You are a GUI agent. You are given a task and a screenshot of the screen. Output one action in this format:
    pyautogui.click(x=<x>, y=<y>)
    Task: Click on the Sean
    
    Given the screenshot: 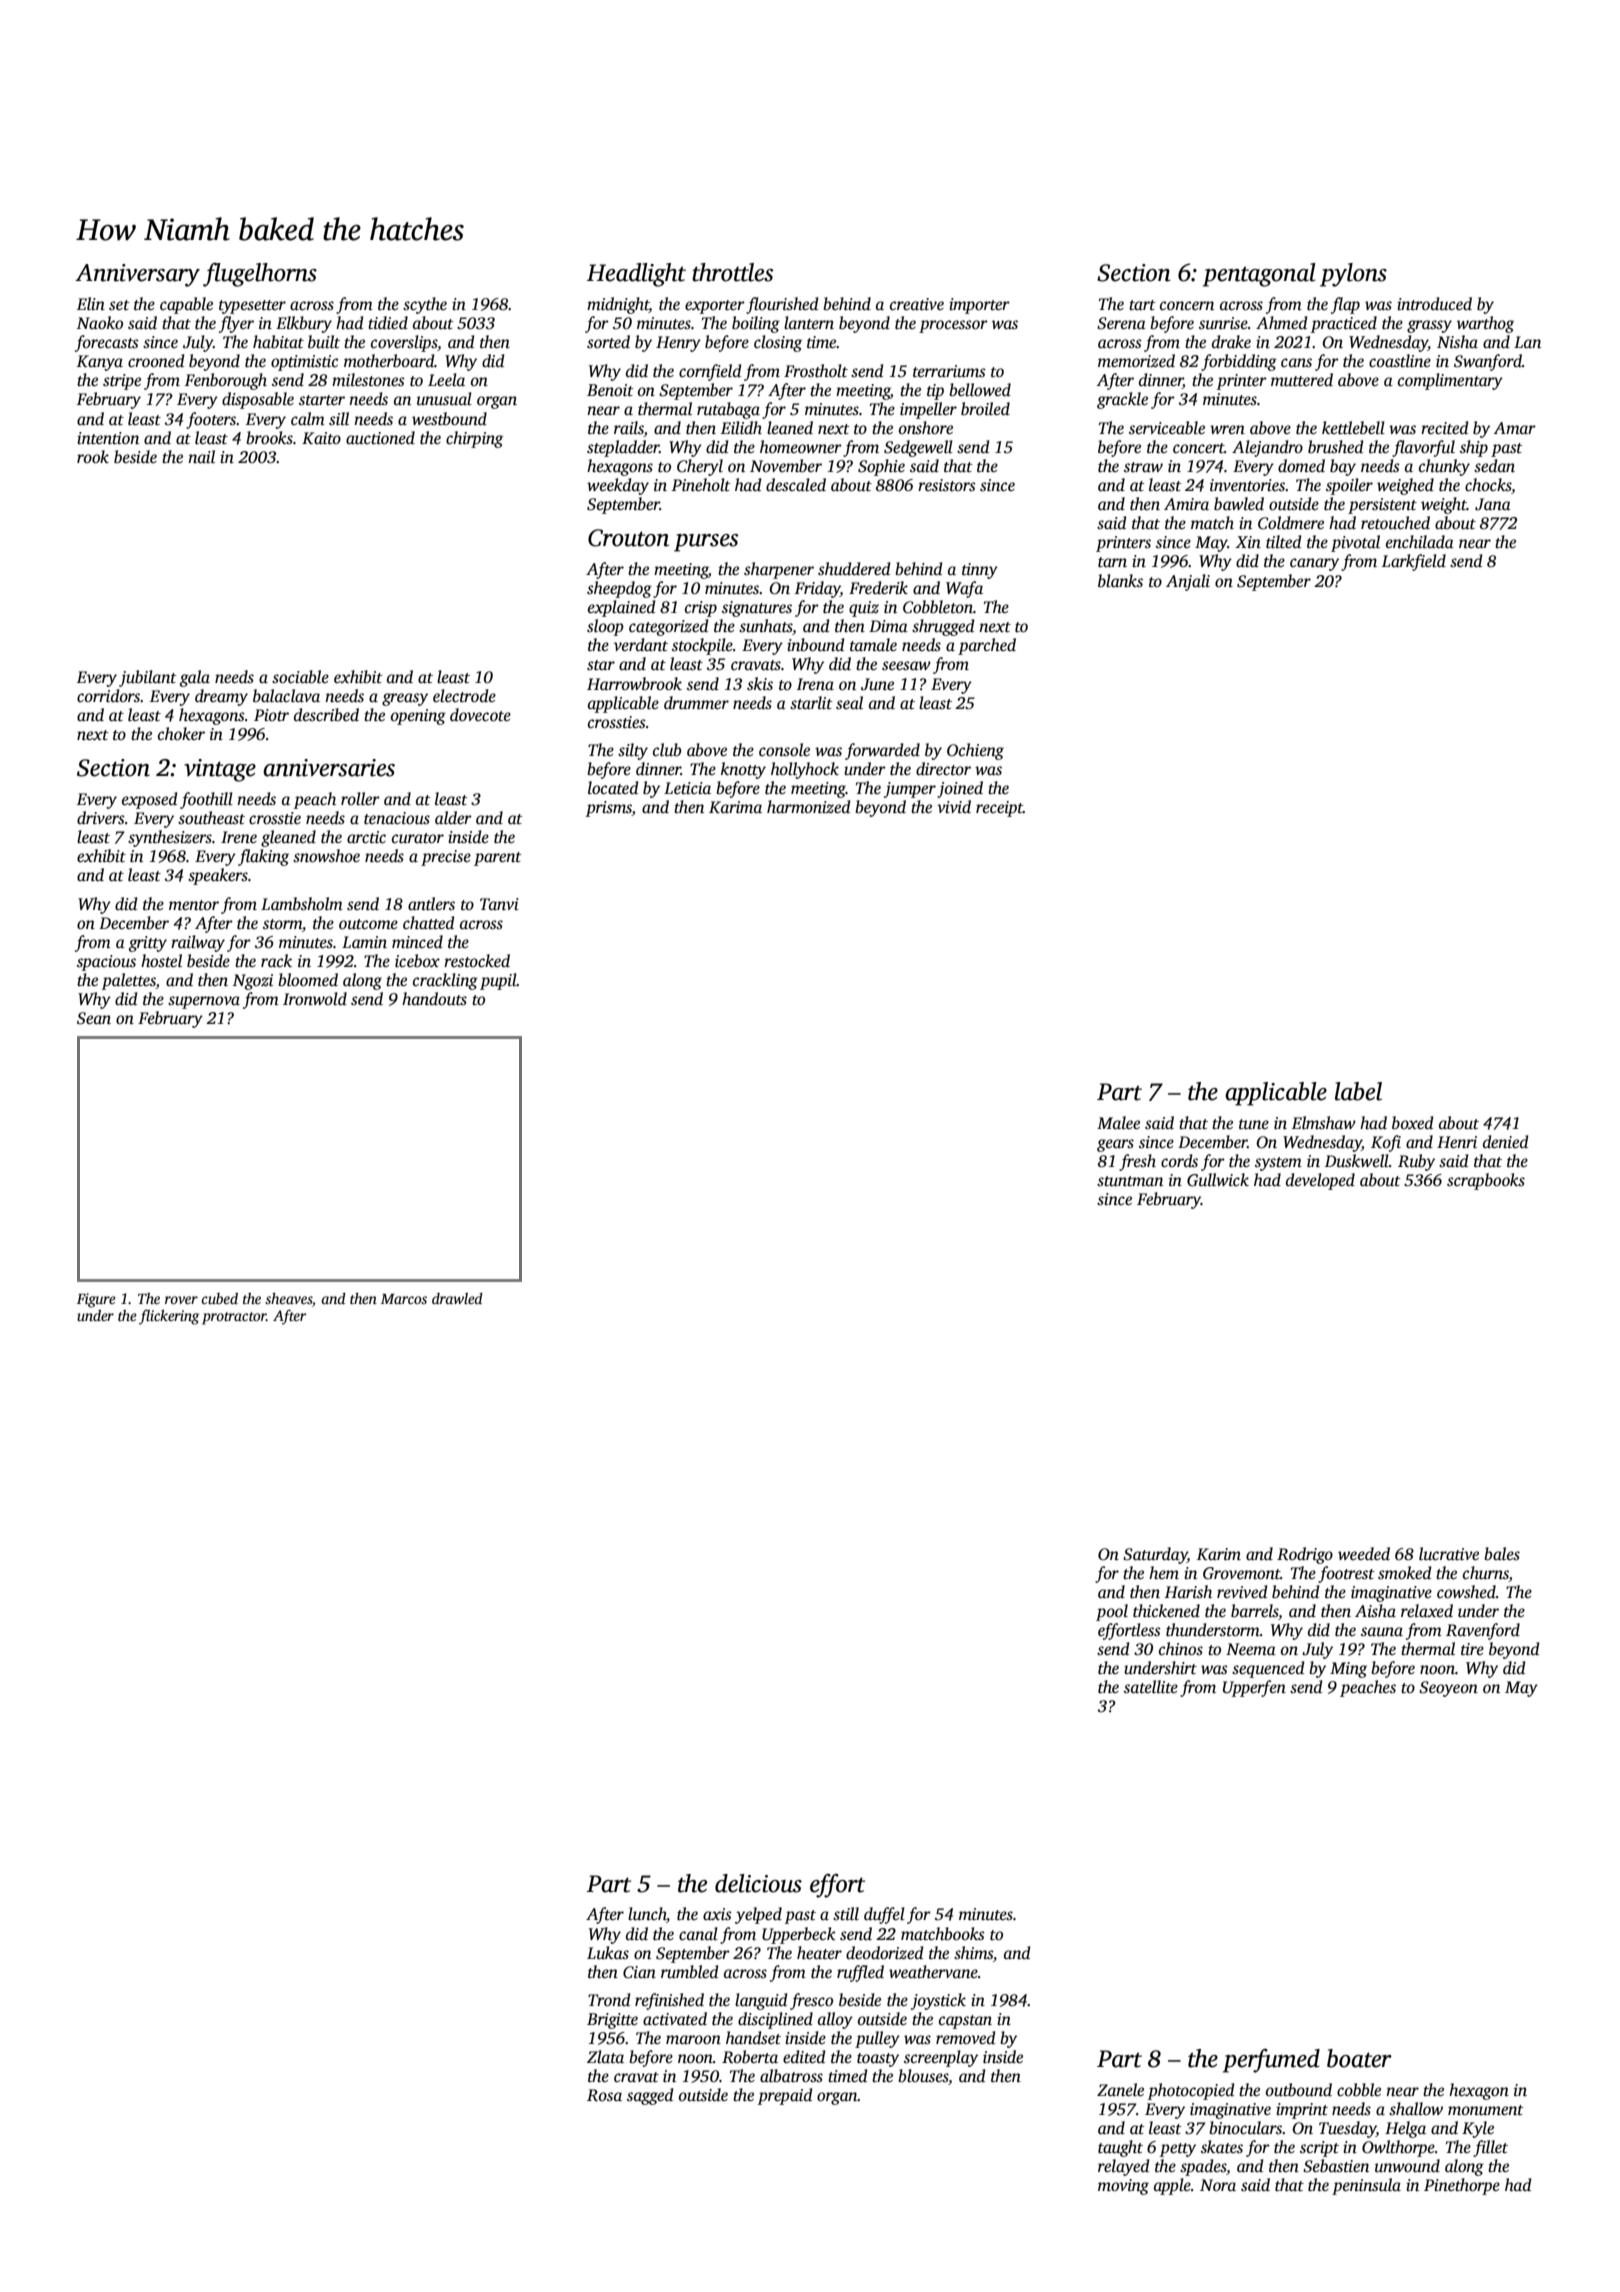 What is the action you would take?
    pyautogui.click(x=94, y=1018)
